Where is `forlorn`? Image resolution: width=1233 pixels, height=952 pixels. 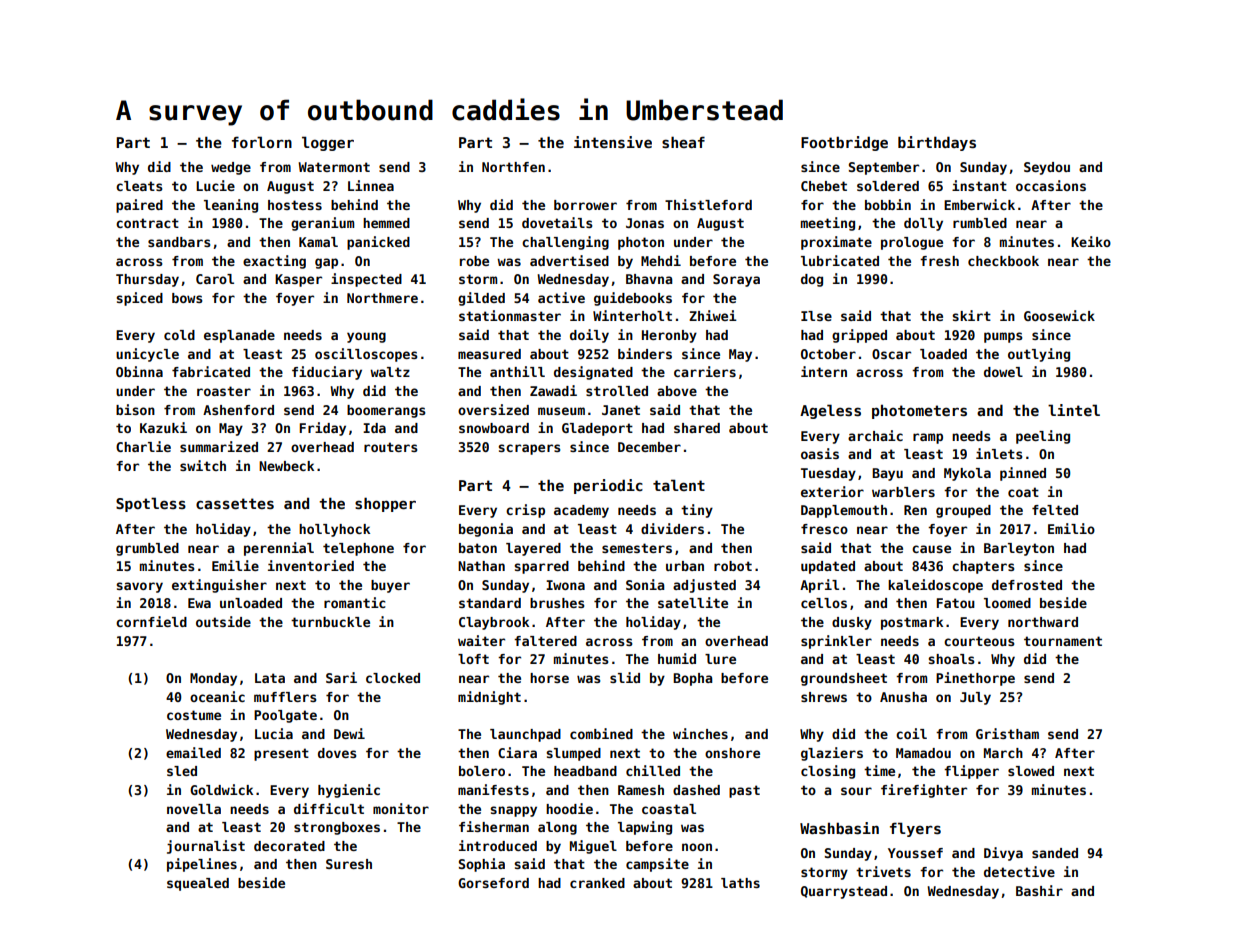
forlorn is located at coordinates (262, 142).
